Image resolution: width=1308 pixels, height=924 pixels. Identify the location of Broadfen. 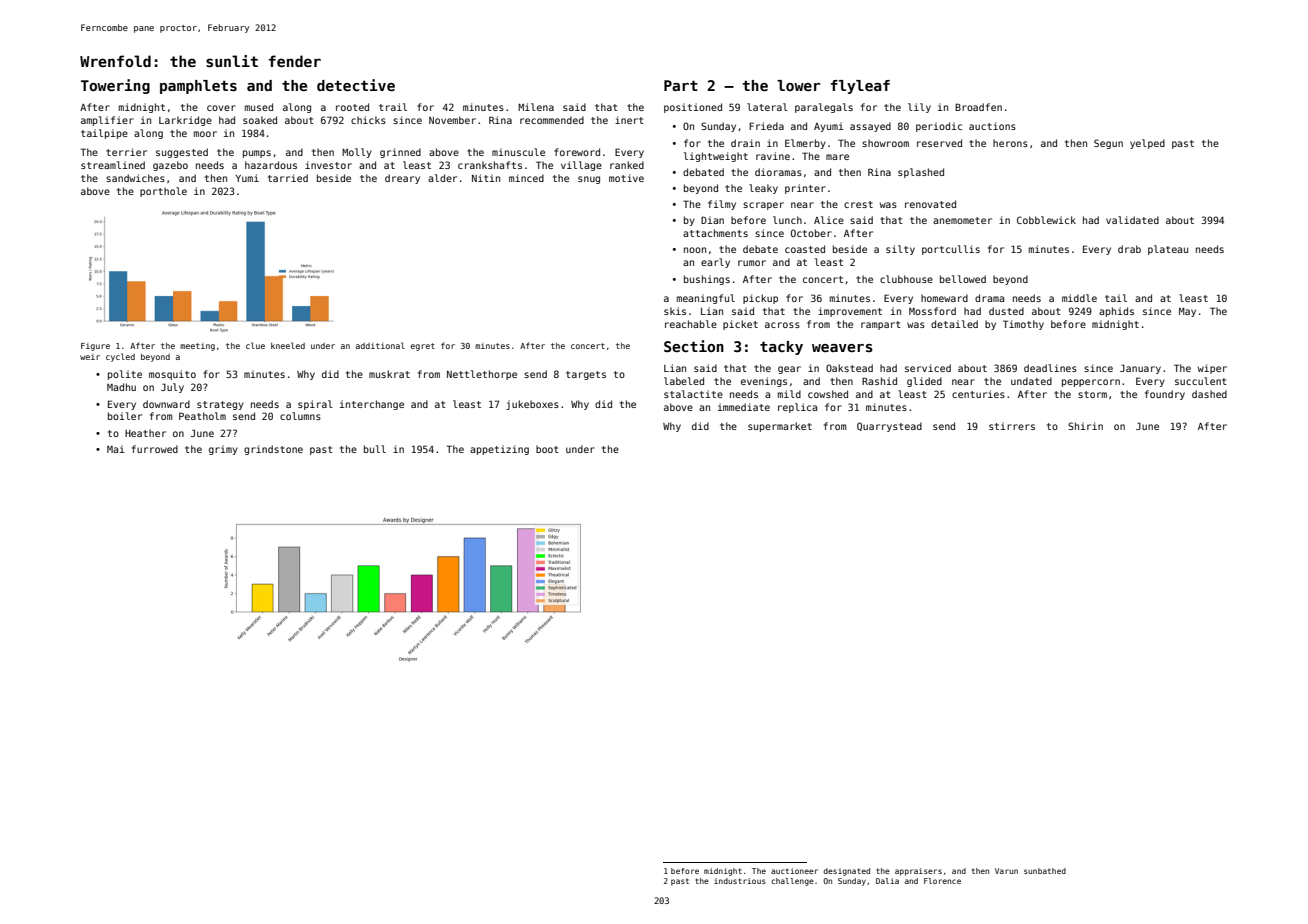
(978, 107).
